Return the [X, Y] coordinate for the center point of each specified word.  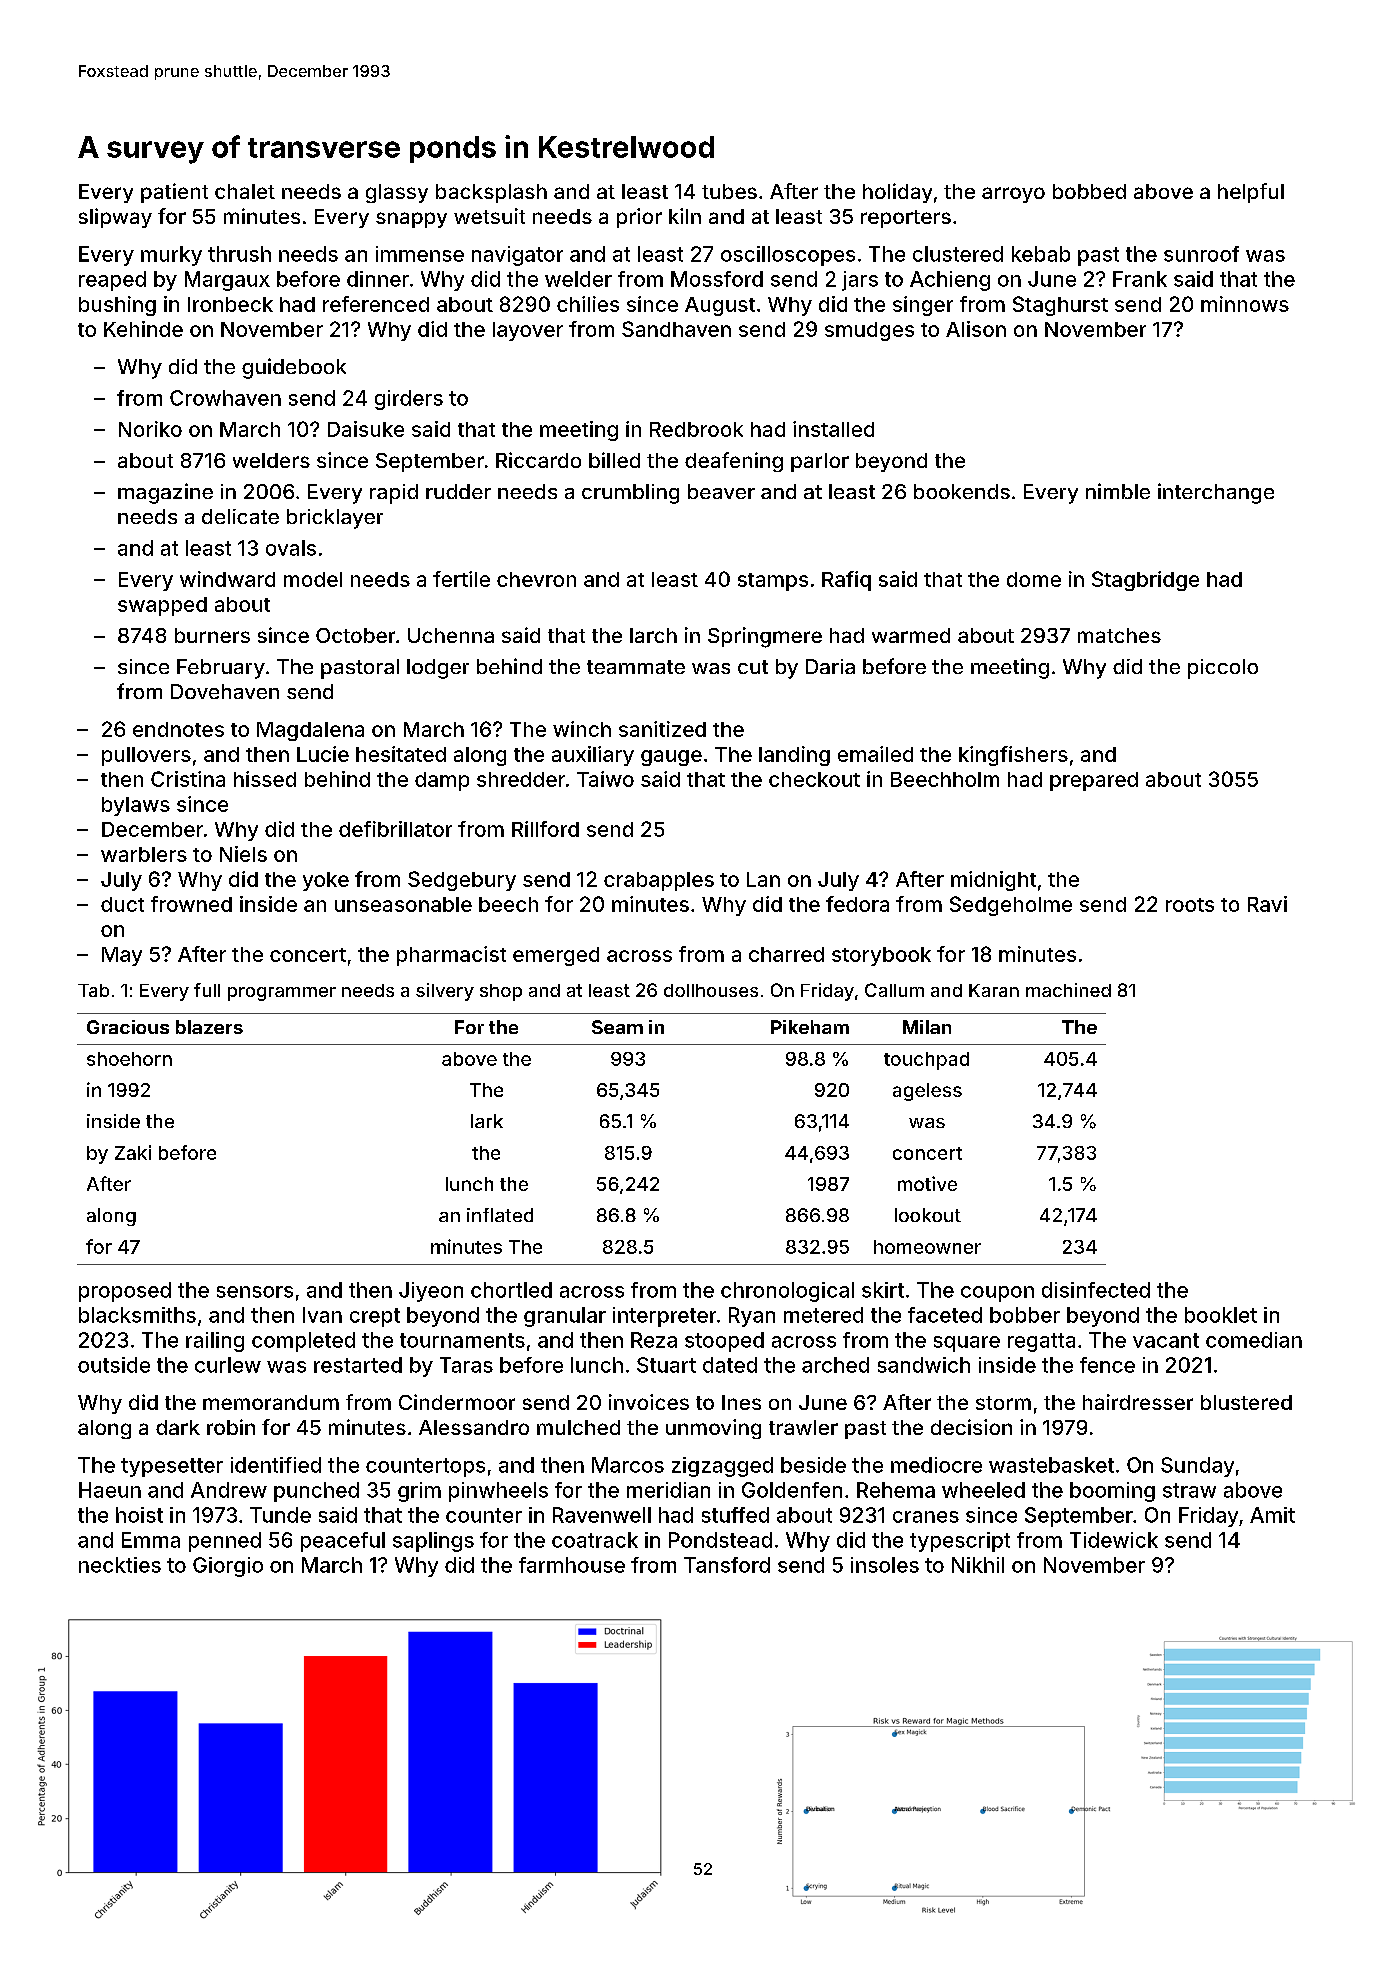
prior [639, 218]
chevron [536, 579]
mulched [578, 1427]
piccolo [1223, 669]
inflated [500, 1215]
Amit [1272, 1515]
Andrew [229, 1490]
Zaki [133, 1152]
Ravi [1267, 904]
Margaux [227, 281]
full [207, 990]
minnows [1245, 304]
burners [212, 635]
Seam [617, 1027]
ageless [927, 1092]
